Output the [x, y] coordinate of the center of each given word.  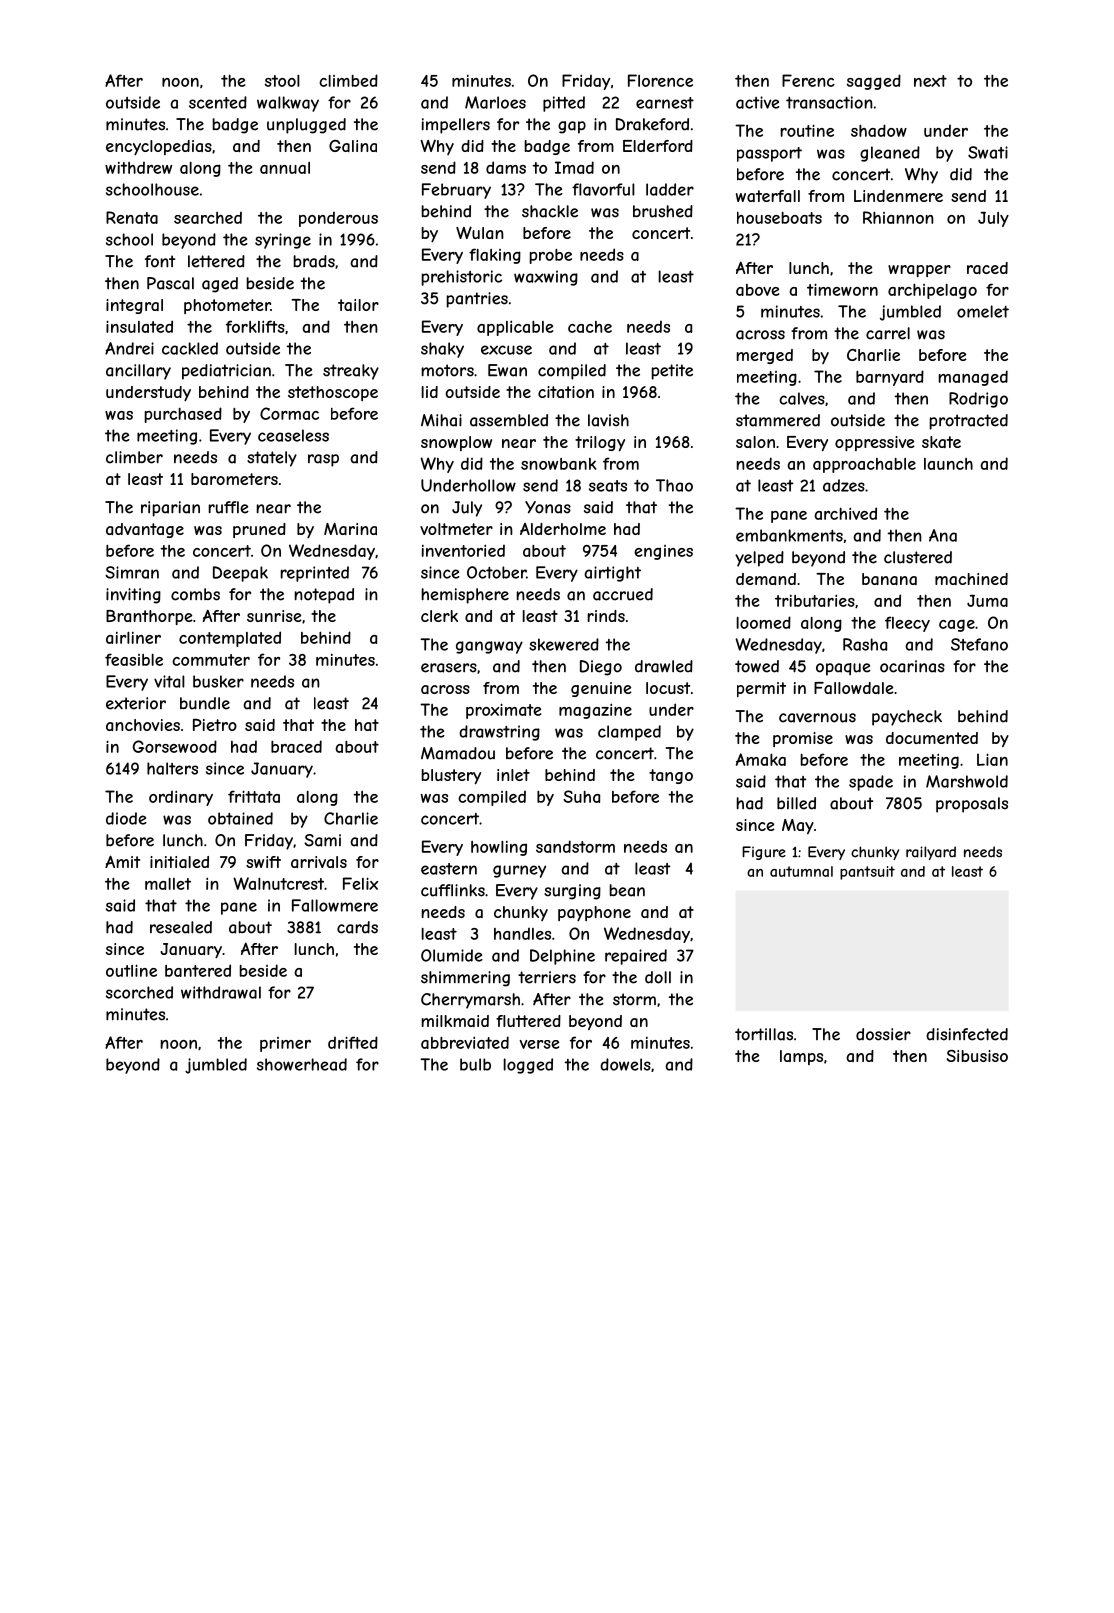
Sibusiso [977, 1056]
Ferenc [808, 80]
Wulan [480, 232]
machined [971, 579]
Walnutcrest [278, 883]
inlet [513, 775]
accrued [623, 594]
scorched [139, 992]
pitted [564, 104]
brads [314, 261]
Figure [764, 853]
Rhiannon [898, 217]
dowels [625, 1064]
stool [282, 81]
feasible [134, 659]
